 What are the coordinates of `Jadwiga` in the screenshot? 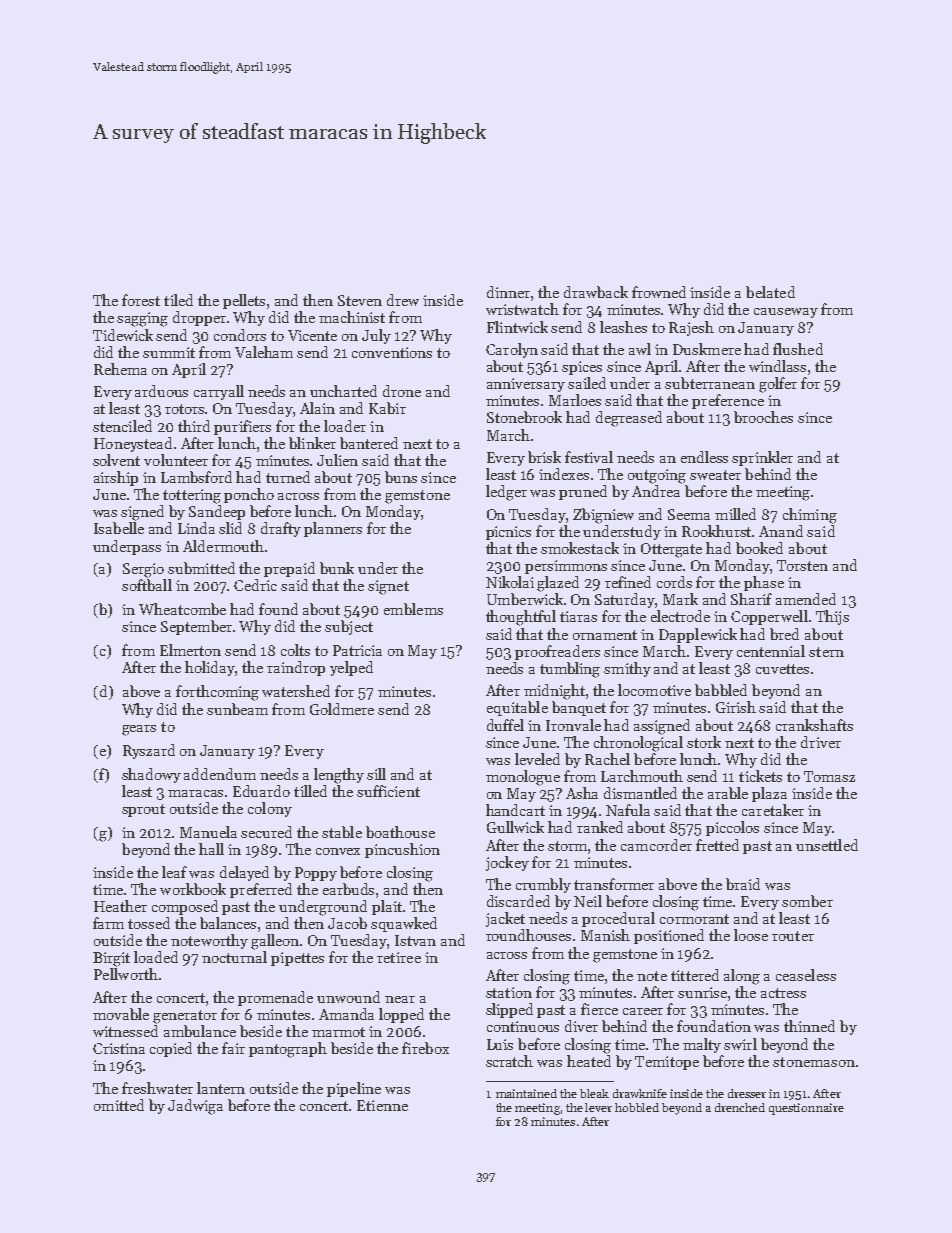 It's located at (195, 1107).
